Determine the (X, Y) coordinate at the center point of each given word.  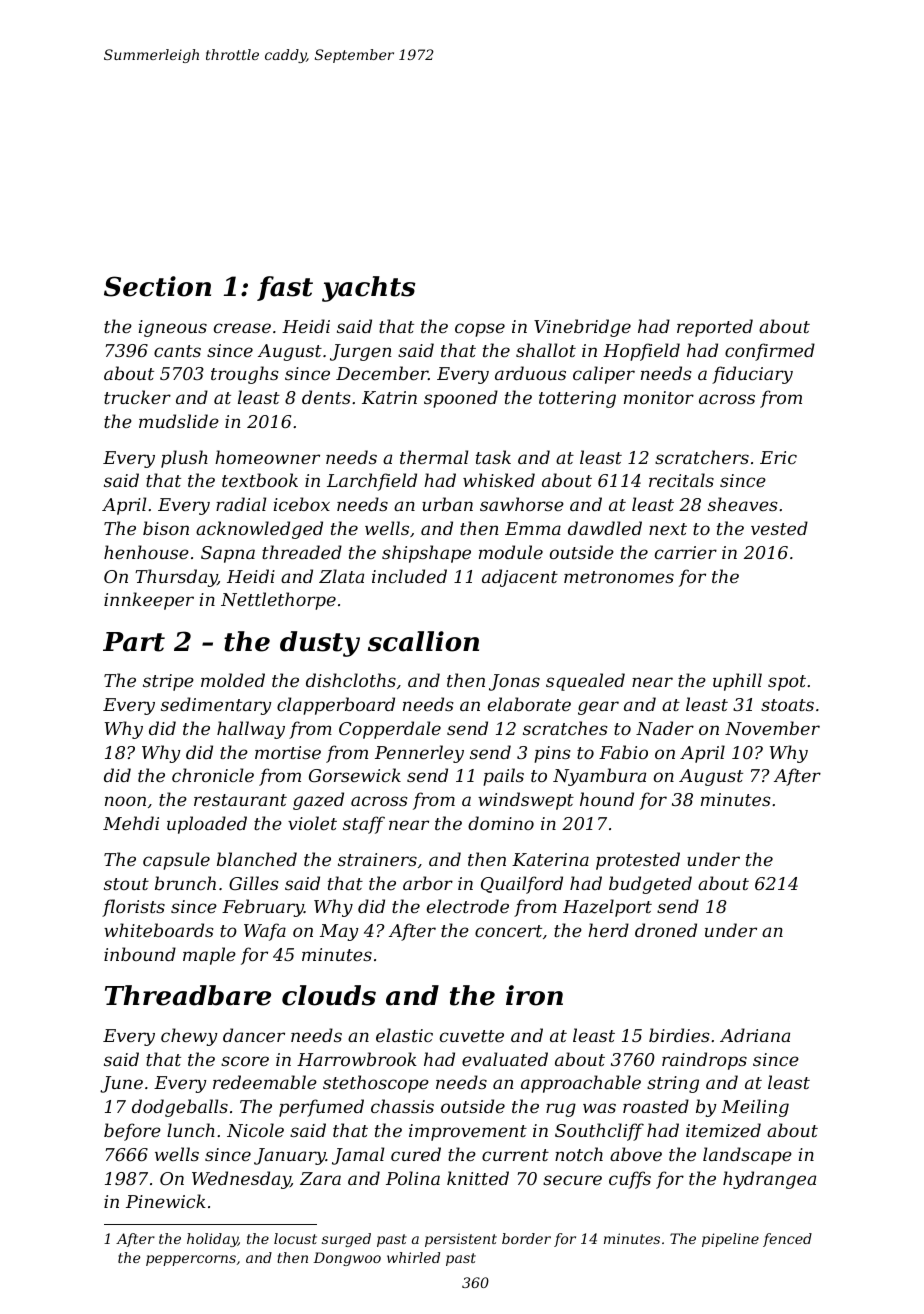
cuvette (472, 1036)
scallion (423, 641)
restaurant (240, 800)
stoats (787, 705)
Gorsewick (355, 775)
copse (480, 330)
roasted (656, 1106)
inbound (140, 954)
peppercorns (191, 1260)
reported (715, 328)
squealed (585, 682)
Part (134, 642)
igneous (173, 328)
